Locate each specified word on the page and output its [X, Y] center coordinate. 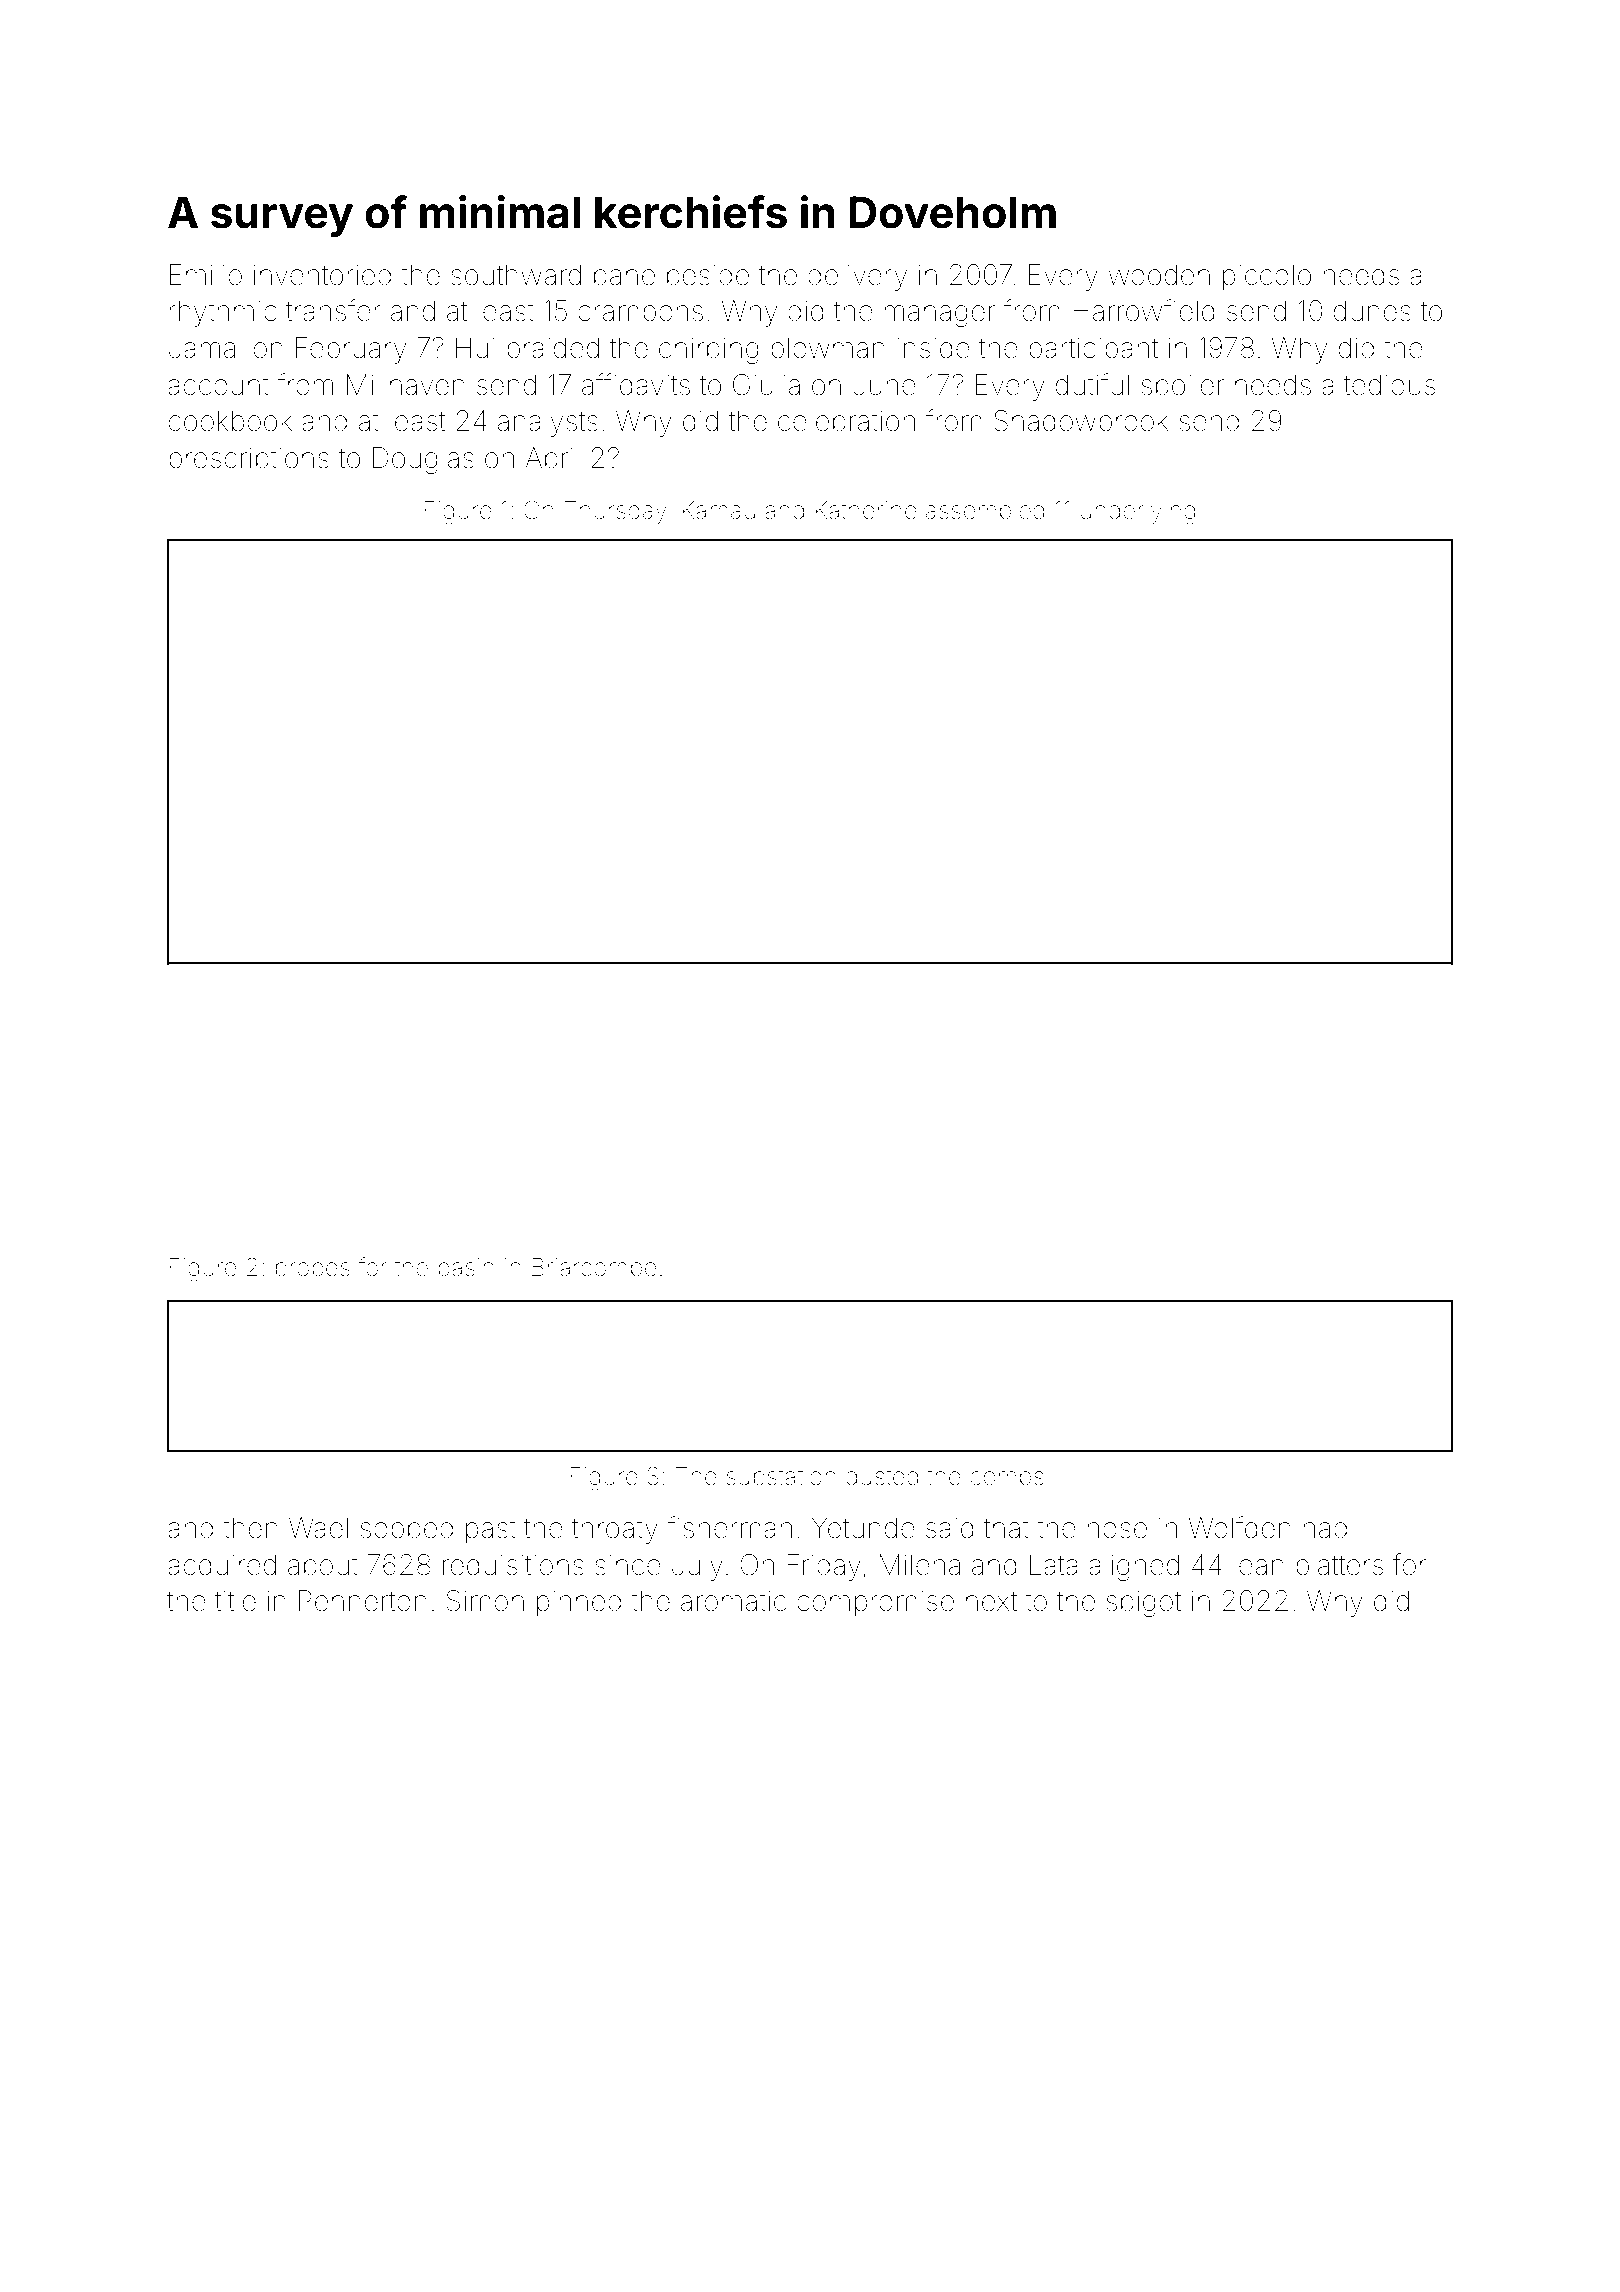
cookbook [230, 421]
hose [1117, 1528]
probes [313, 1269]
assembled [985, 510]
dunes [1372, 311]
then [250, 1528]
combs [1007, 1476]
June [884, 385]
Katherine [866, 510]
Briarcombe [594, 1267]
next [991, 1602]
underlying [1138, 513]
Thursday [615, 512]
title [235, 1601]
